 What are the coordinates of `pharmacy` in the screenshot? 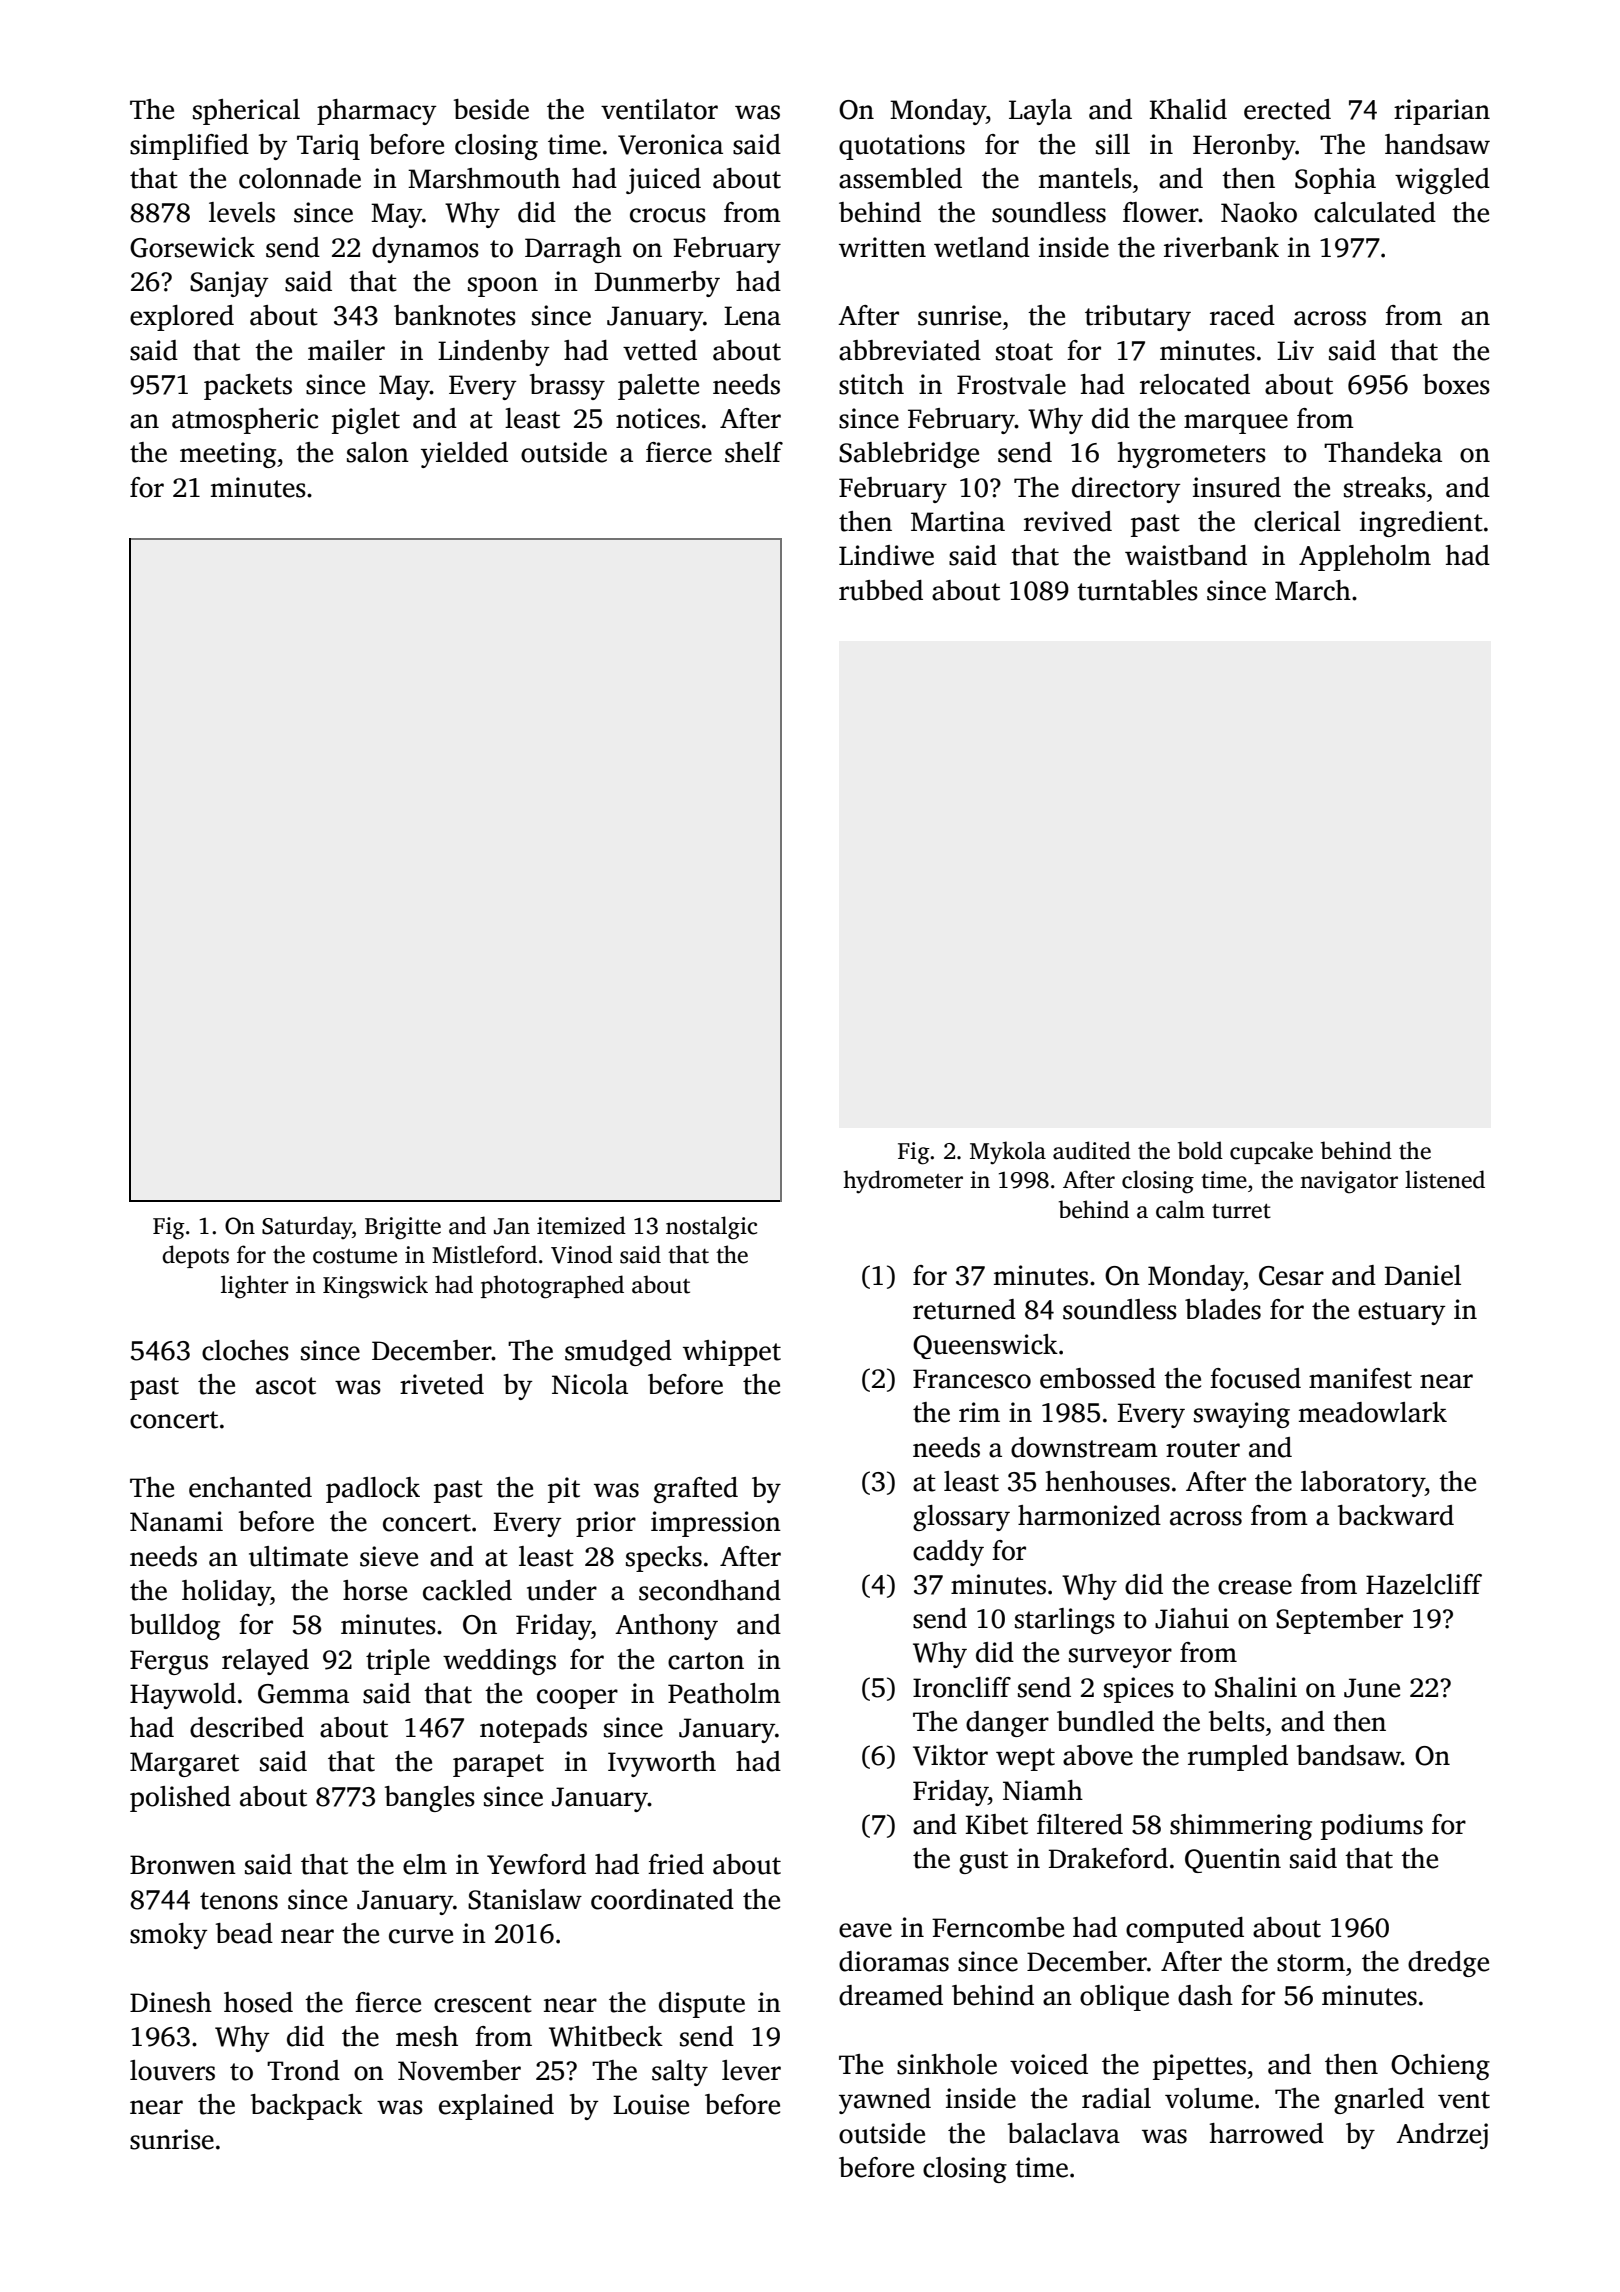 It's located at (377, 112).
